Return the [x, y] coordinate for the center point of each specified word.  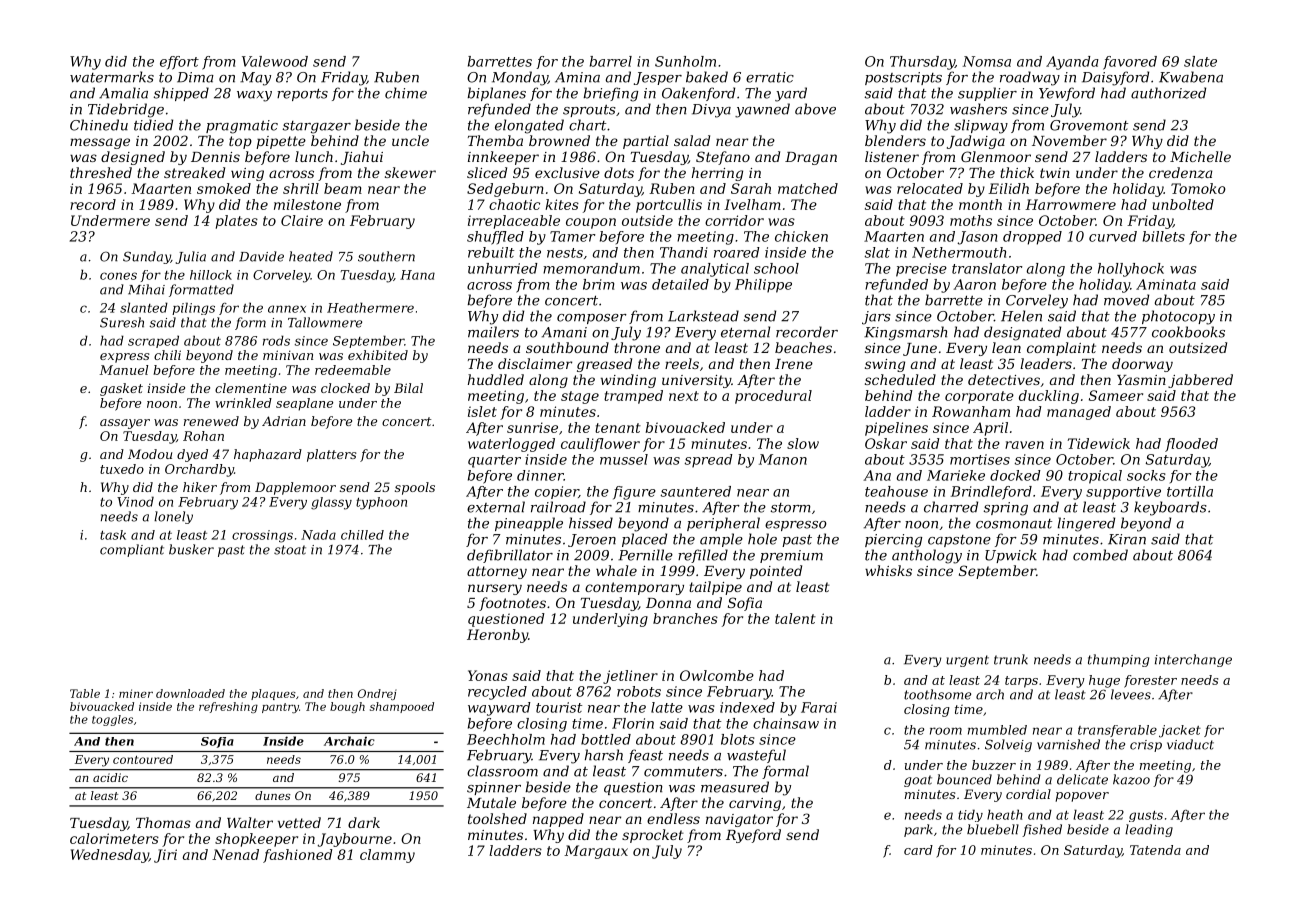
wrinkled [243, 403]
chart [587, 125]
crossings [262, 536]
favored [1130, 63]
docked [1015, 475]
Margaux [596, 852]
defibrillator [510, 556]
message [100, 143]
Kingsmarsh [905, 333]
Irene [794, 364]
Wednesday [110, 856]
